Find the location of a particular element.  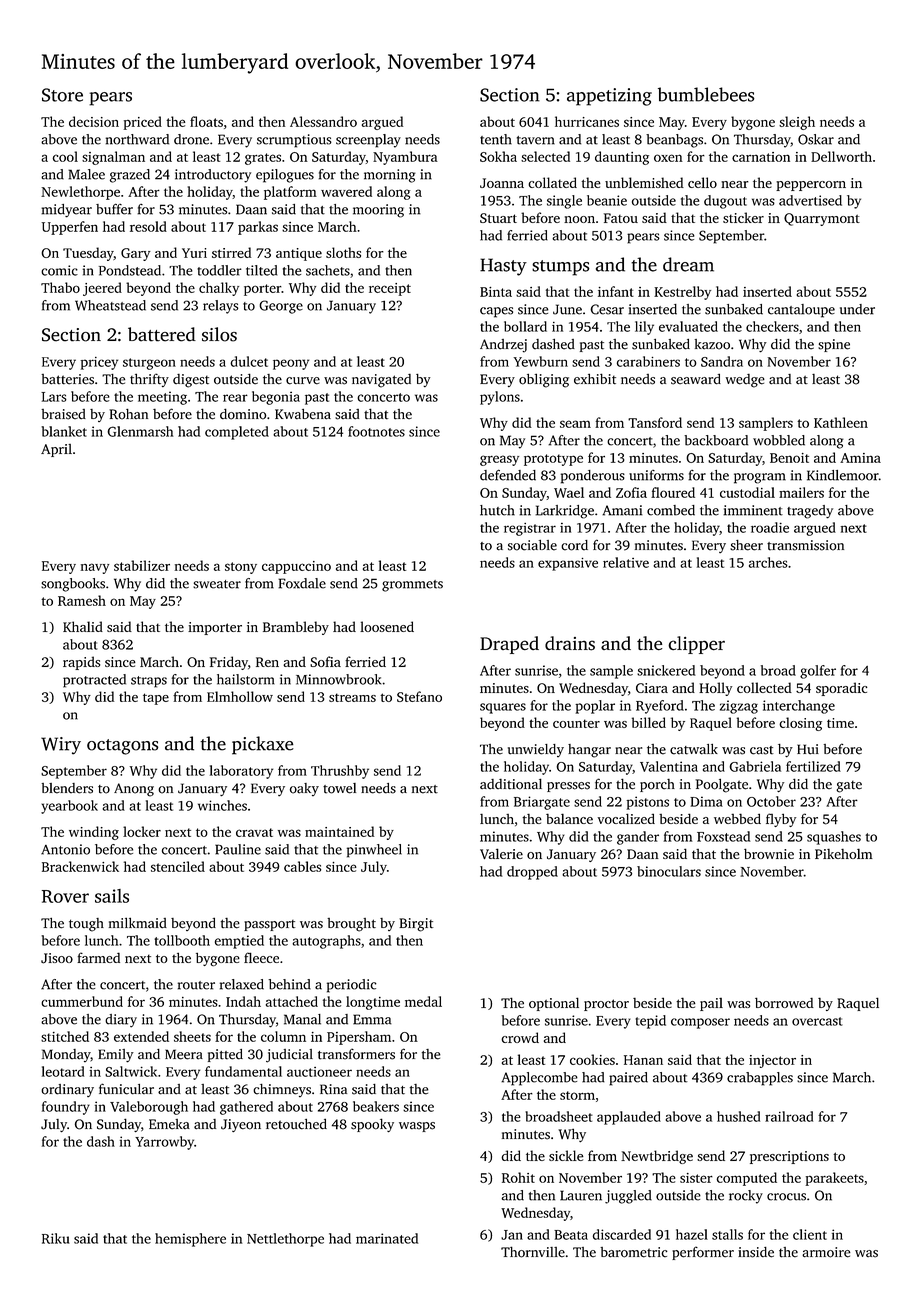

squares is located at coordinates (503, 708).
